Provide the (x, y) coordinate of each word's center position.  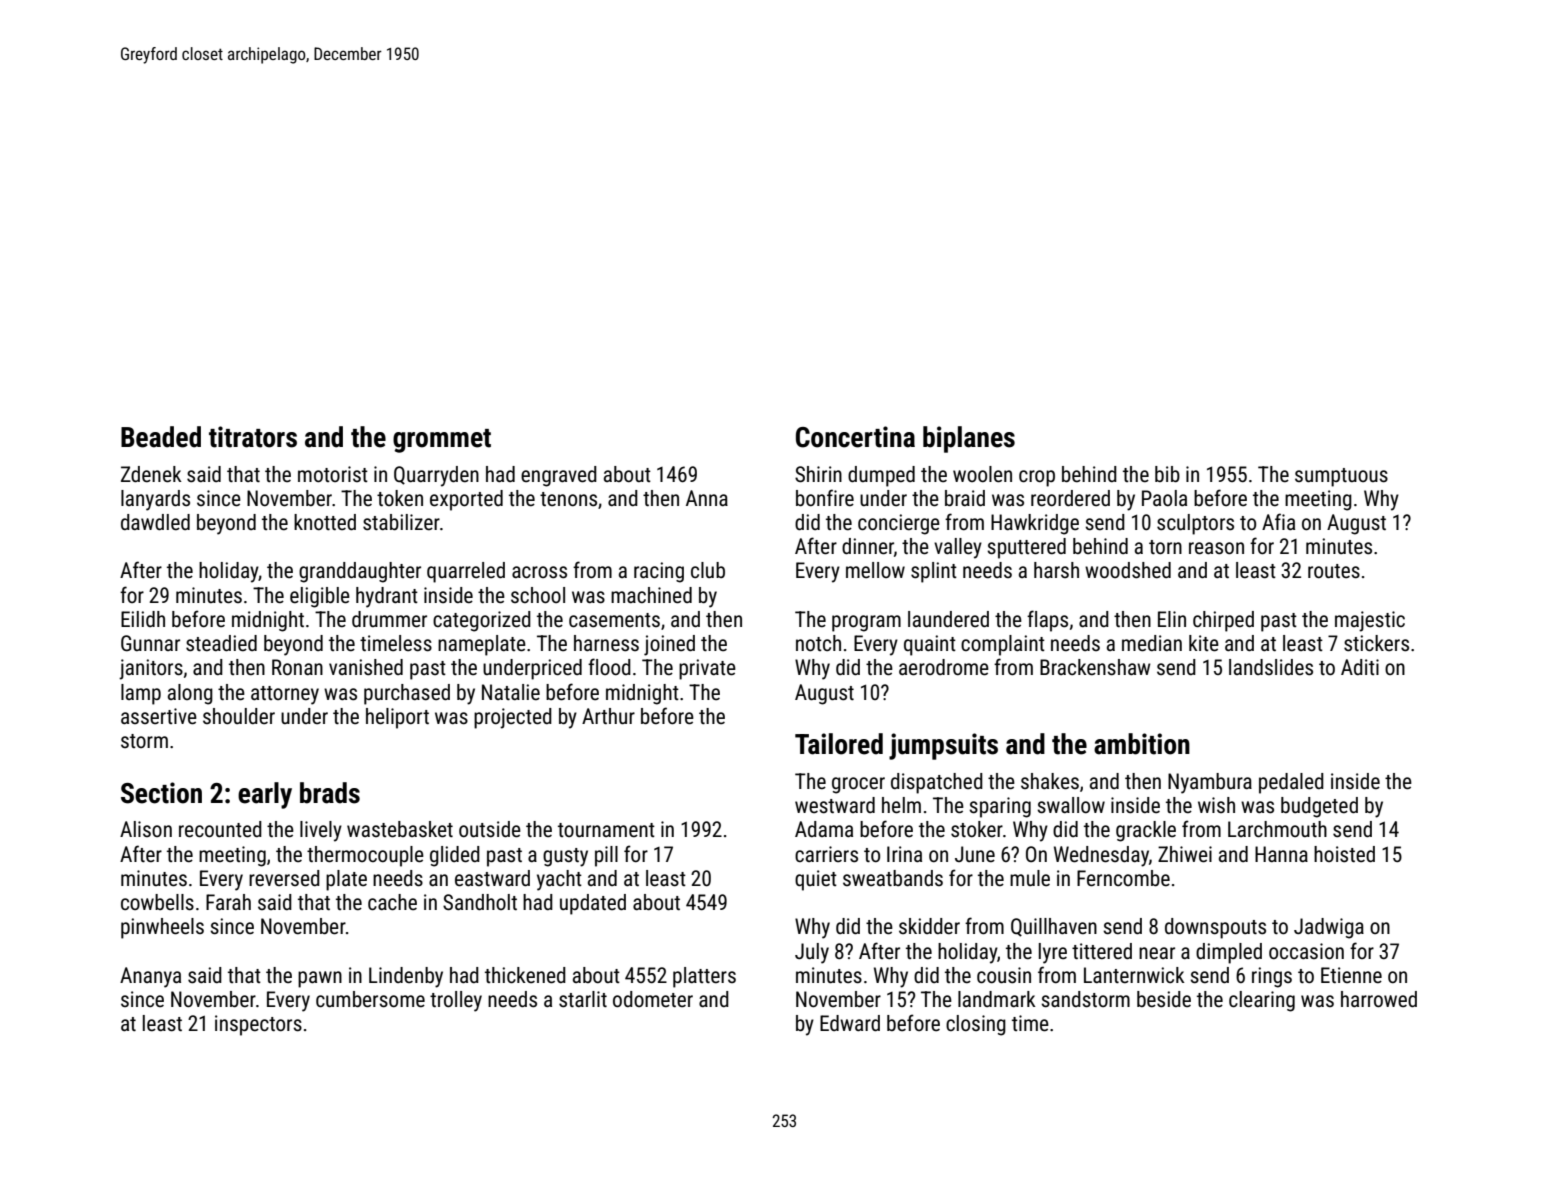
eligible (320, 597)
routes (1334, 571)
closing (976, 1025)
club (708, 570)
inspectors (258, 1025)
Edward (850, 1023)
